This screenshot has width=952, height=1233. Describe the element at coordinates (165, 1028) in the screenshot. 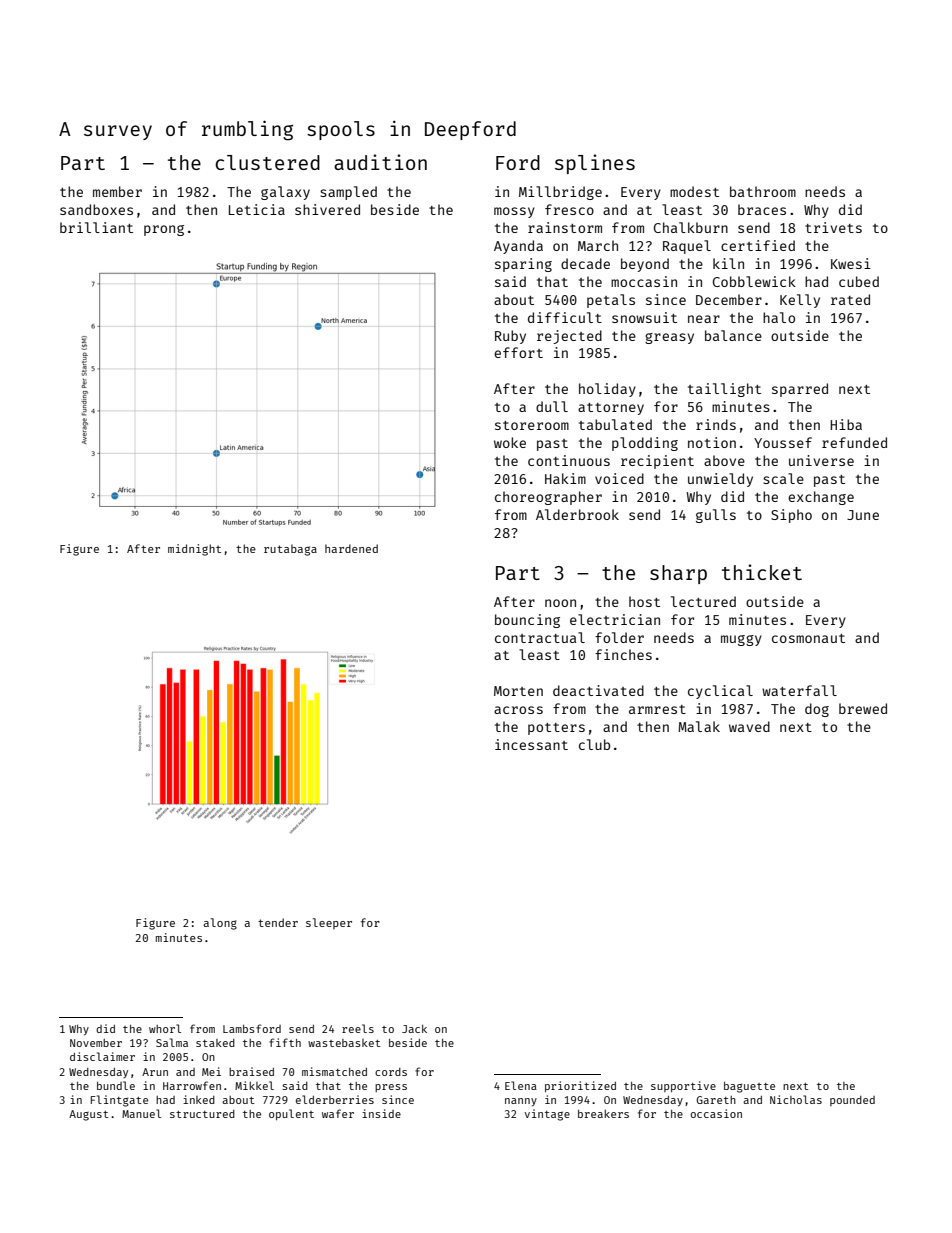

I see `whorl` at that location.
